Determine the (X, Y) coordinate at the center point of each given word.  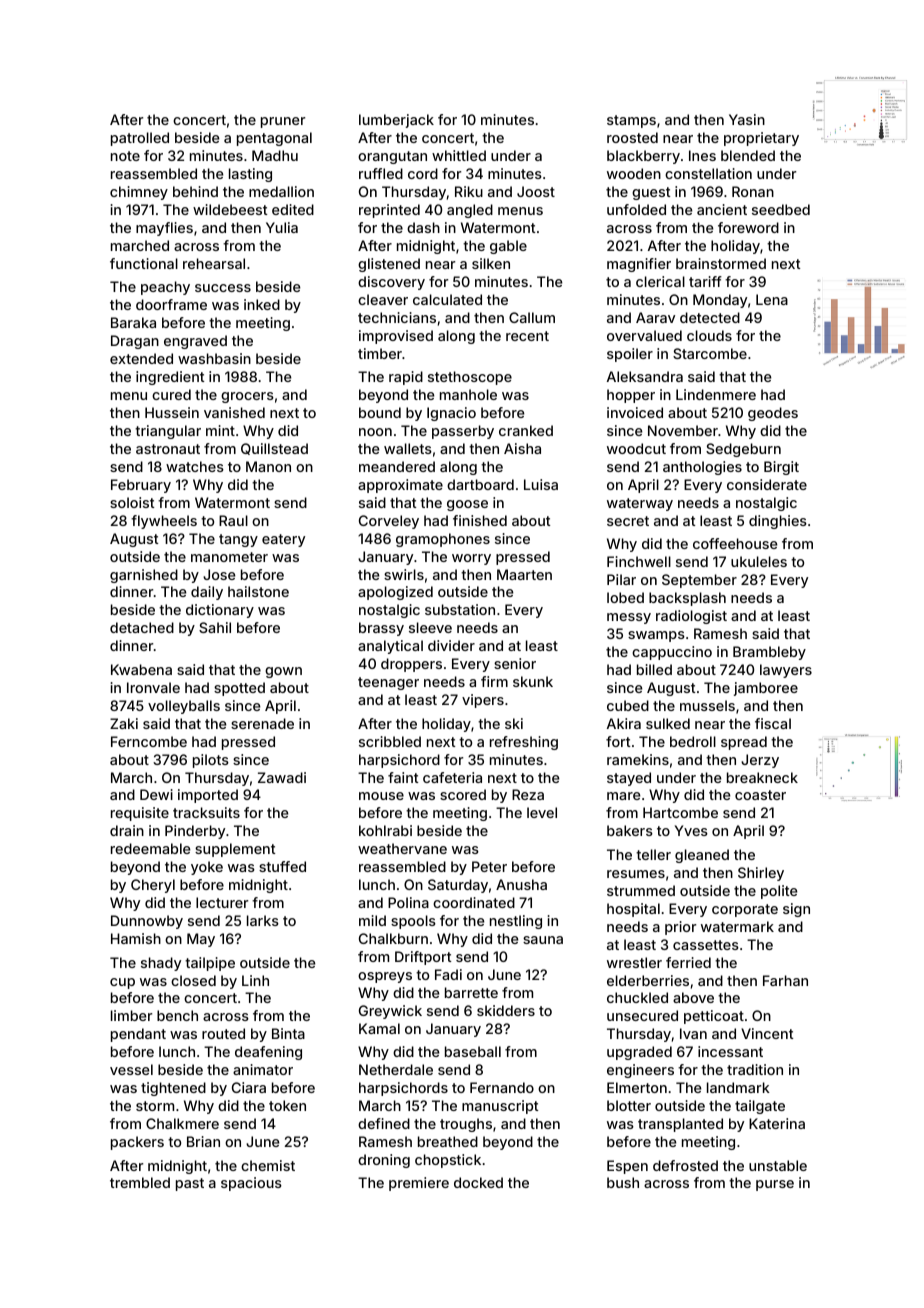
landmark (738, 1087)
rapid (406, 378)
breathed (448, 1141)
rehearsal (214, 263)
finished (480, 520)
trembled (140, 1182)
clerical (660, 281)
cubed (628, 705)
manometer (229, 557)
